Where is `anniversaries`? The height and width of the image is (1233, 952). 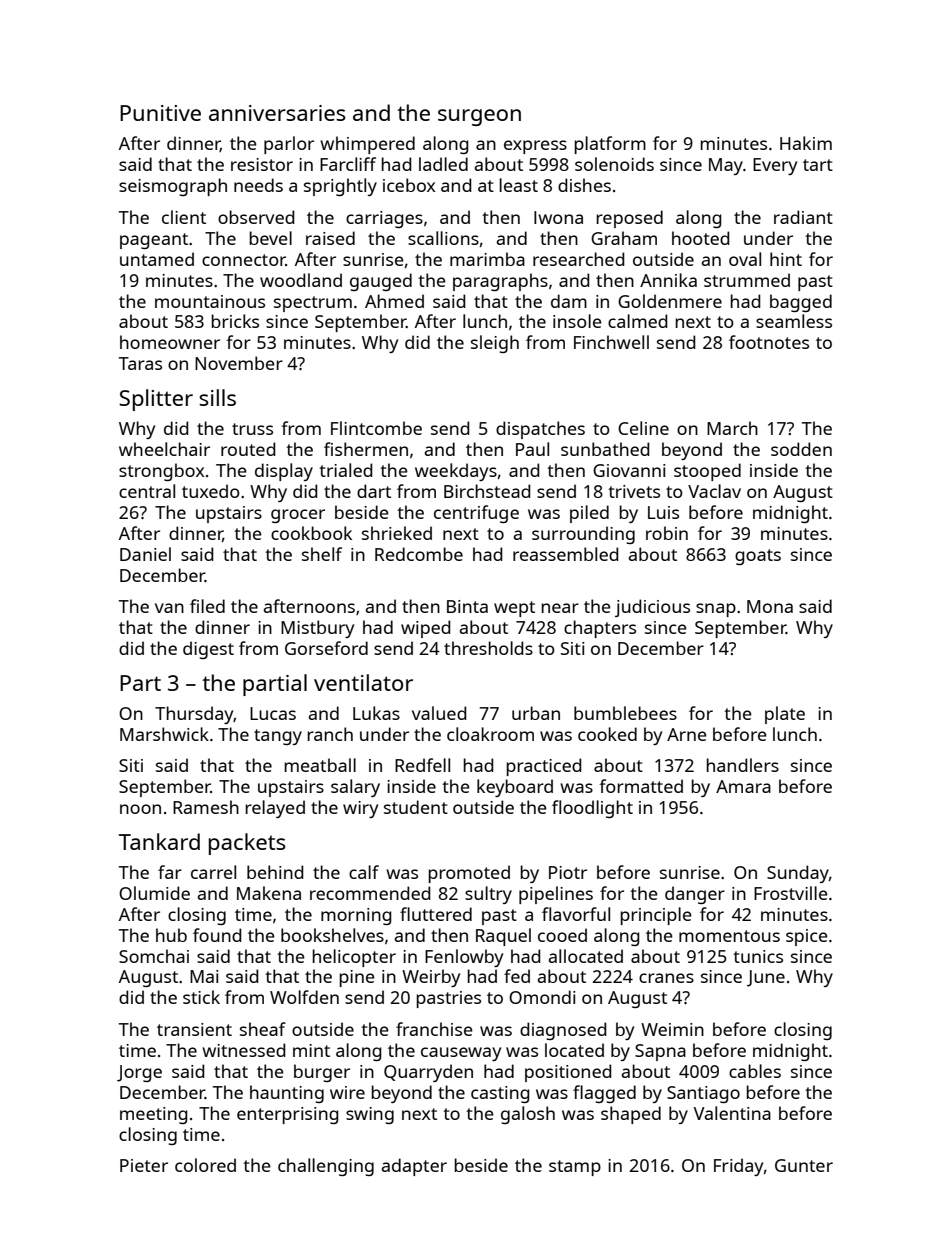 anniversaries is located at coordinates (277, 113).
